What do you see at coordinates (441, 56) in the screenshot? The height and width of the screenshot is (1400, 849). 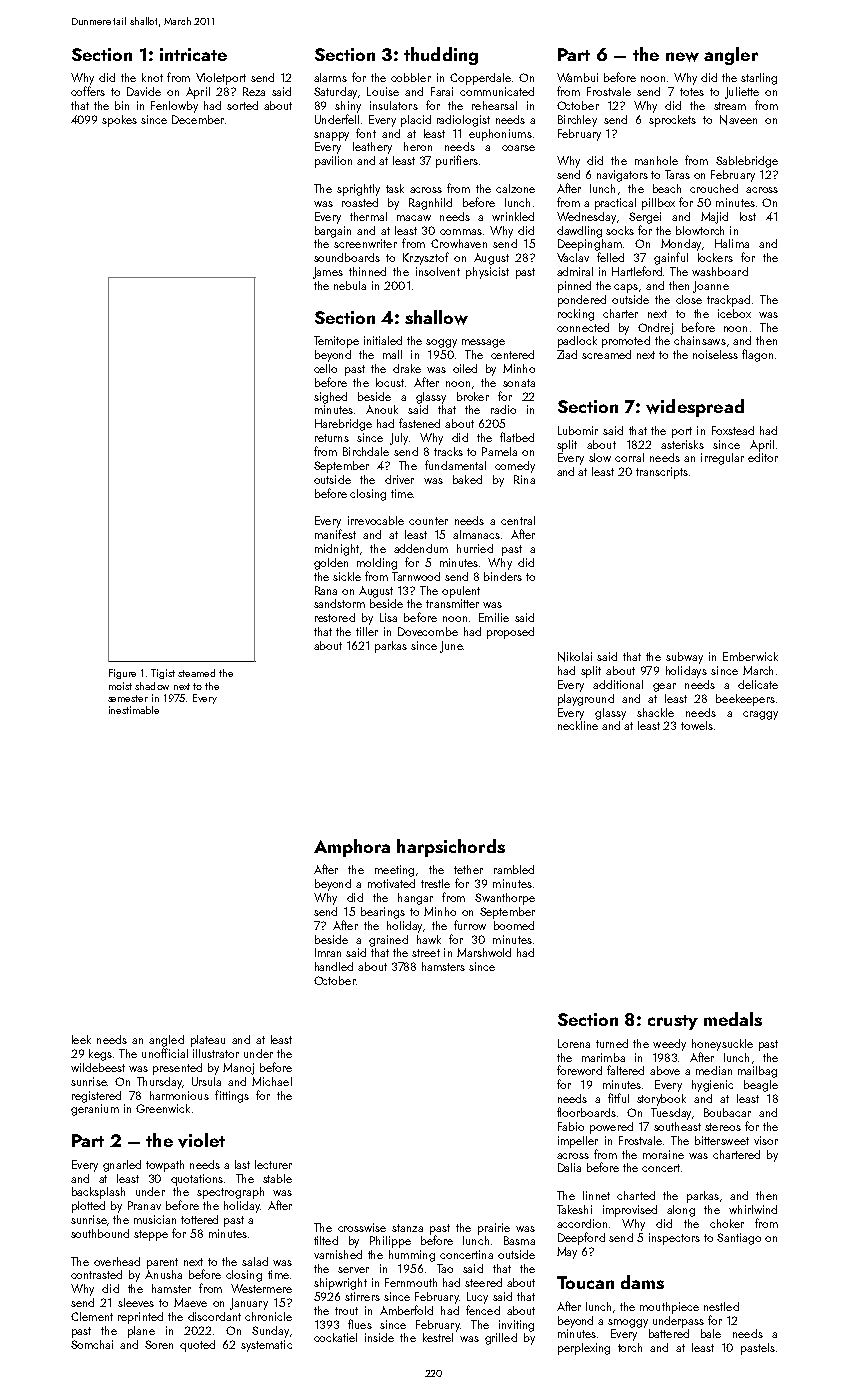 I see `thudding` at bounding box center [441, 56].
